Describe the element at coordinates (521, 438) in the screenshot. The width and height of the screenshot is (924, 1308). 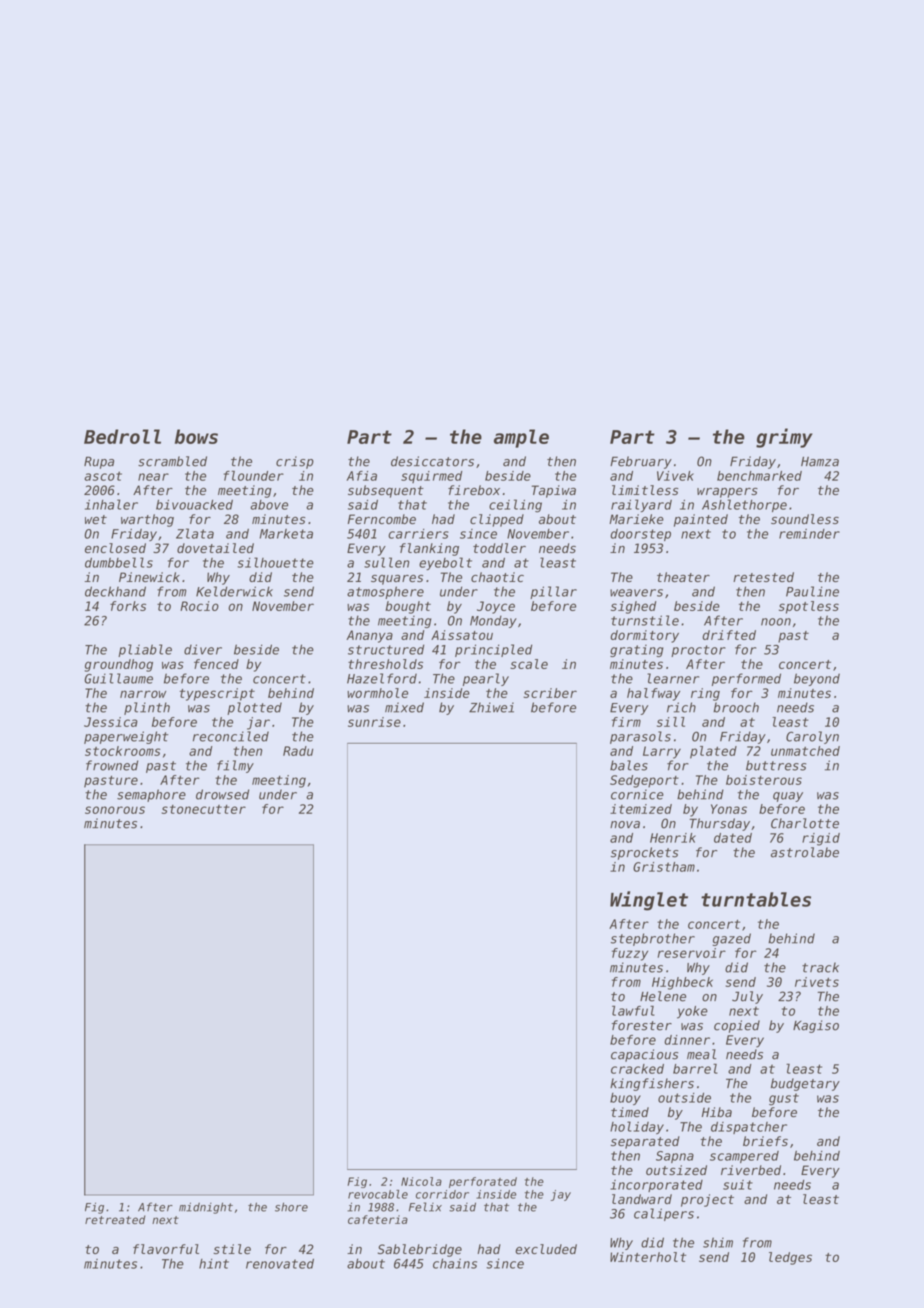
I see `ample` at that location.
